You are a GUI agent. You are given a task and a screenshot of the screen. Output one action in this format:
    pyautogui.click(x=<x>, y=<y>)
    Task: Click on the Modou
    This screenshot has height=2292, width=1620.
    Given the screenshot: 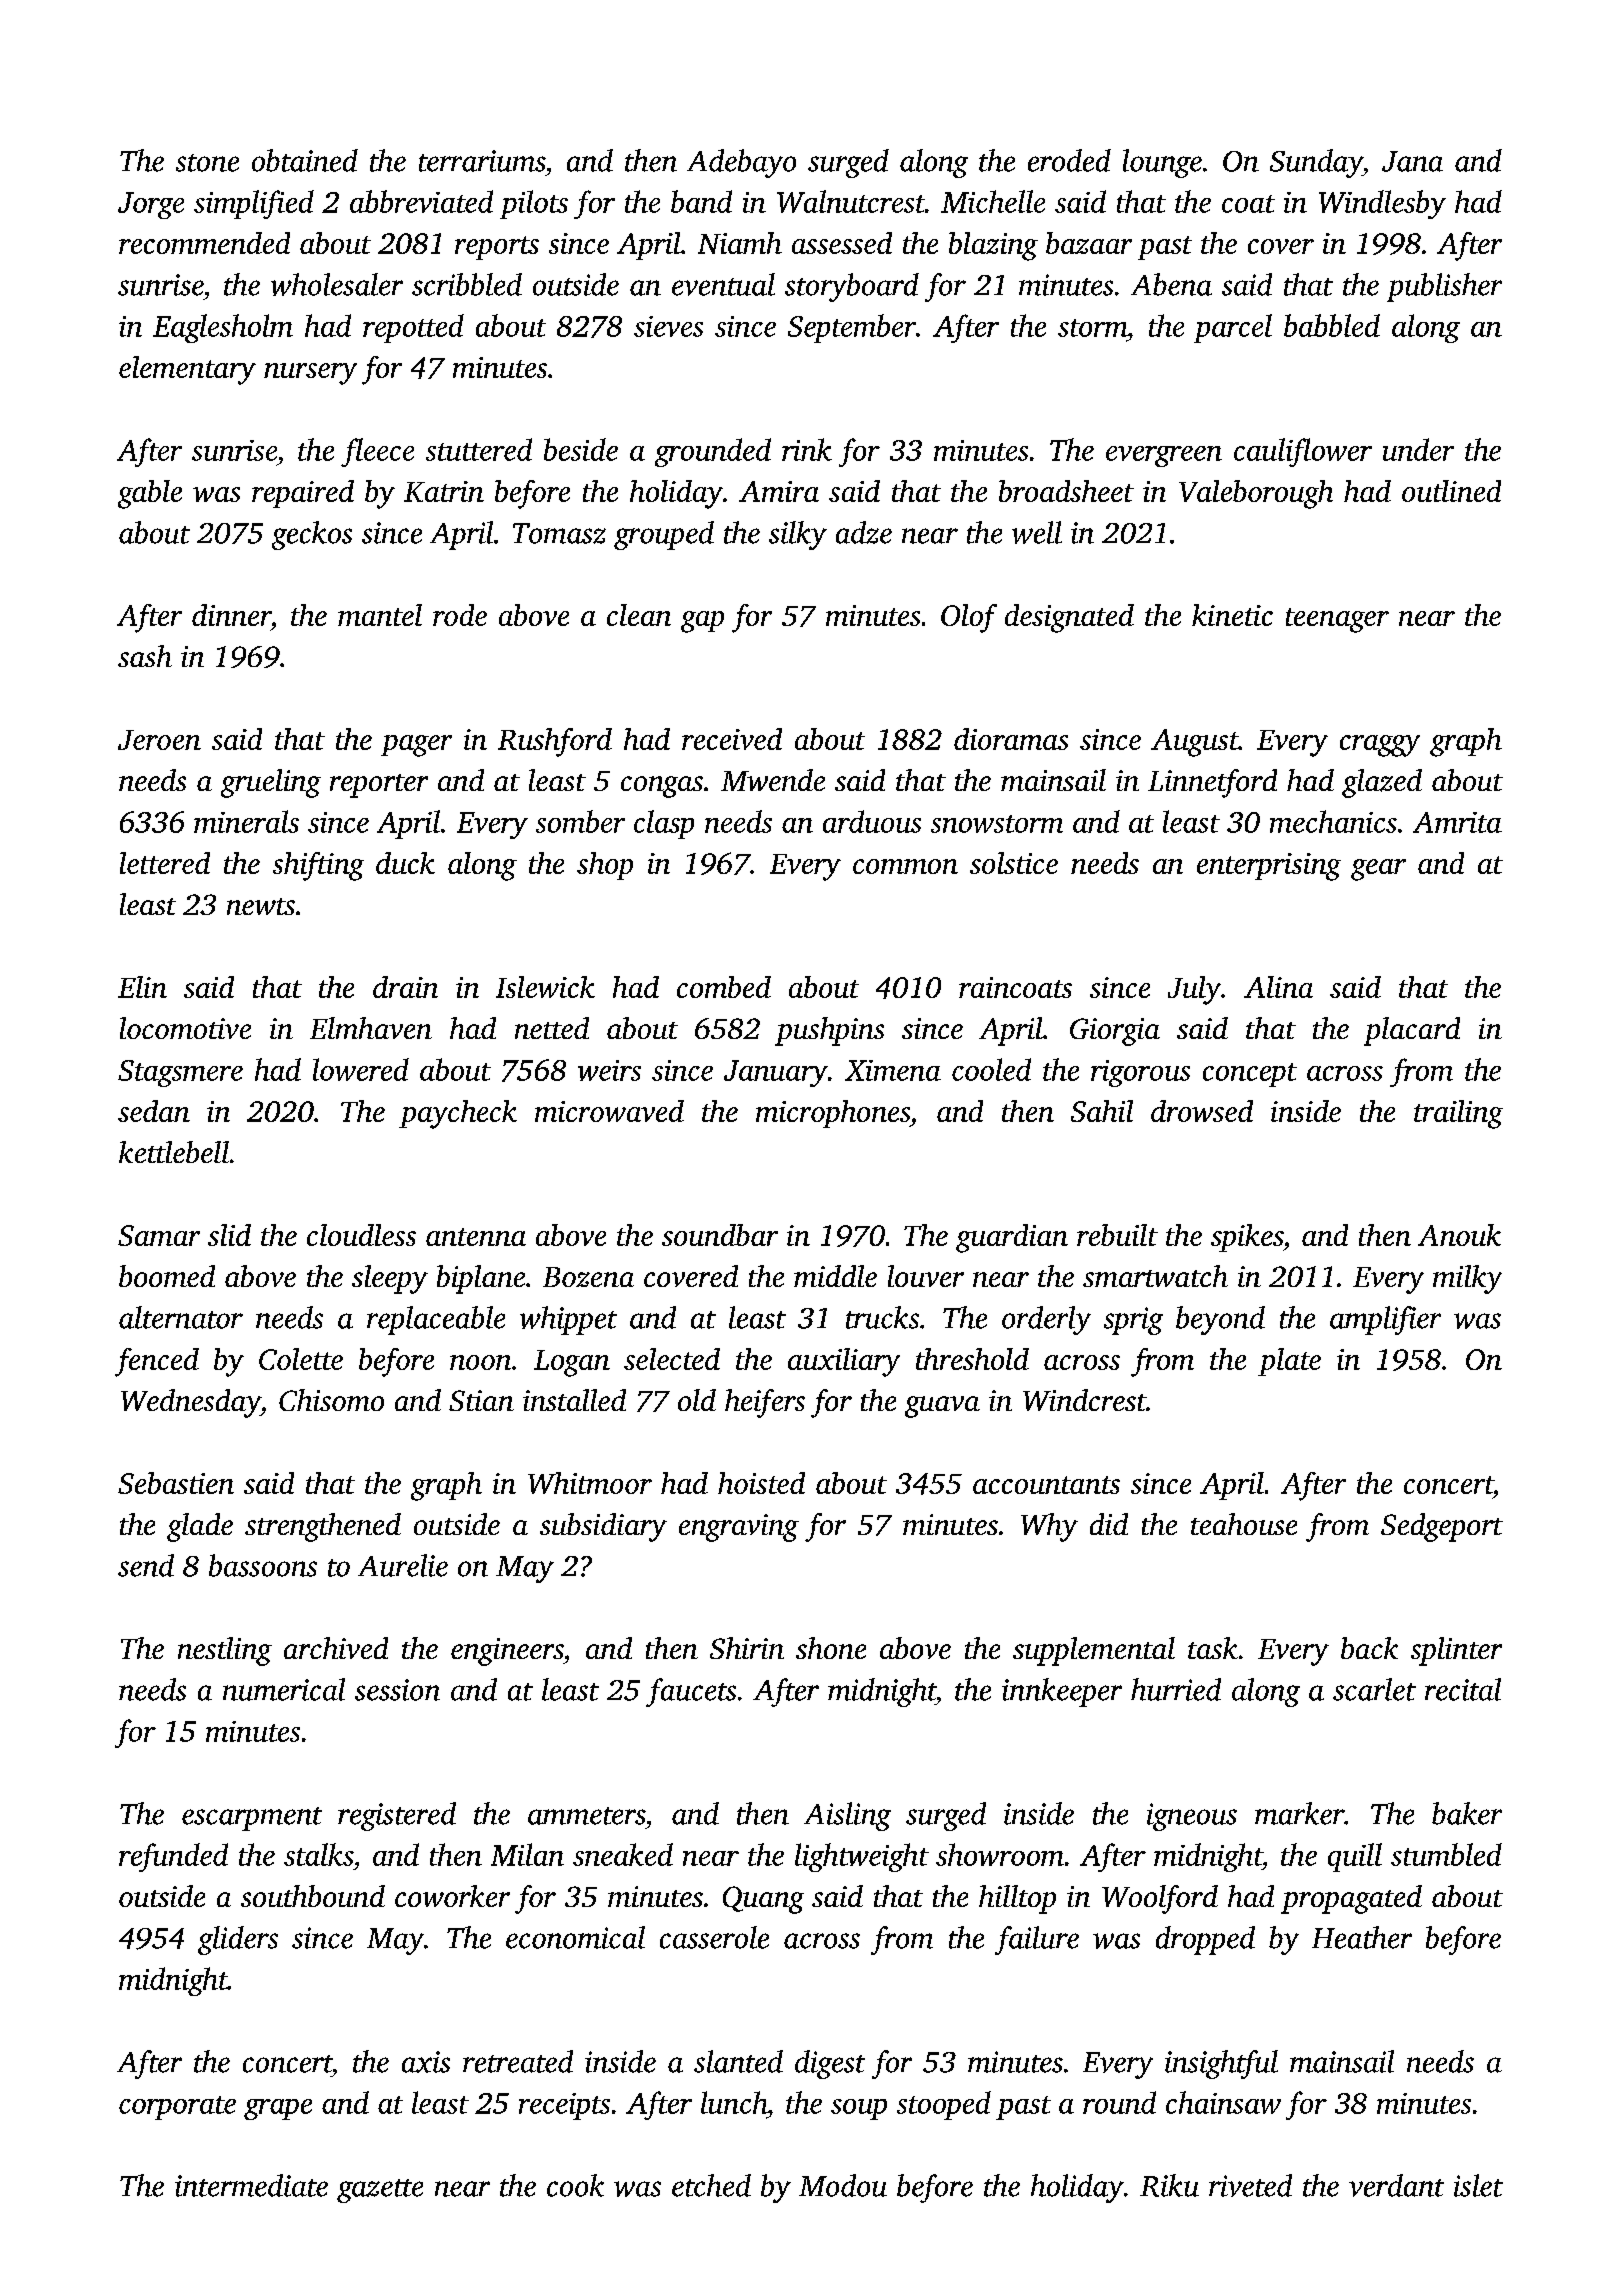 What is the action you would take?
    pyautogui.click(x=843, y=2185)
